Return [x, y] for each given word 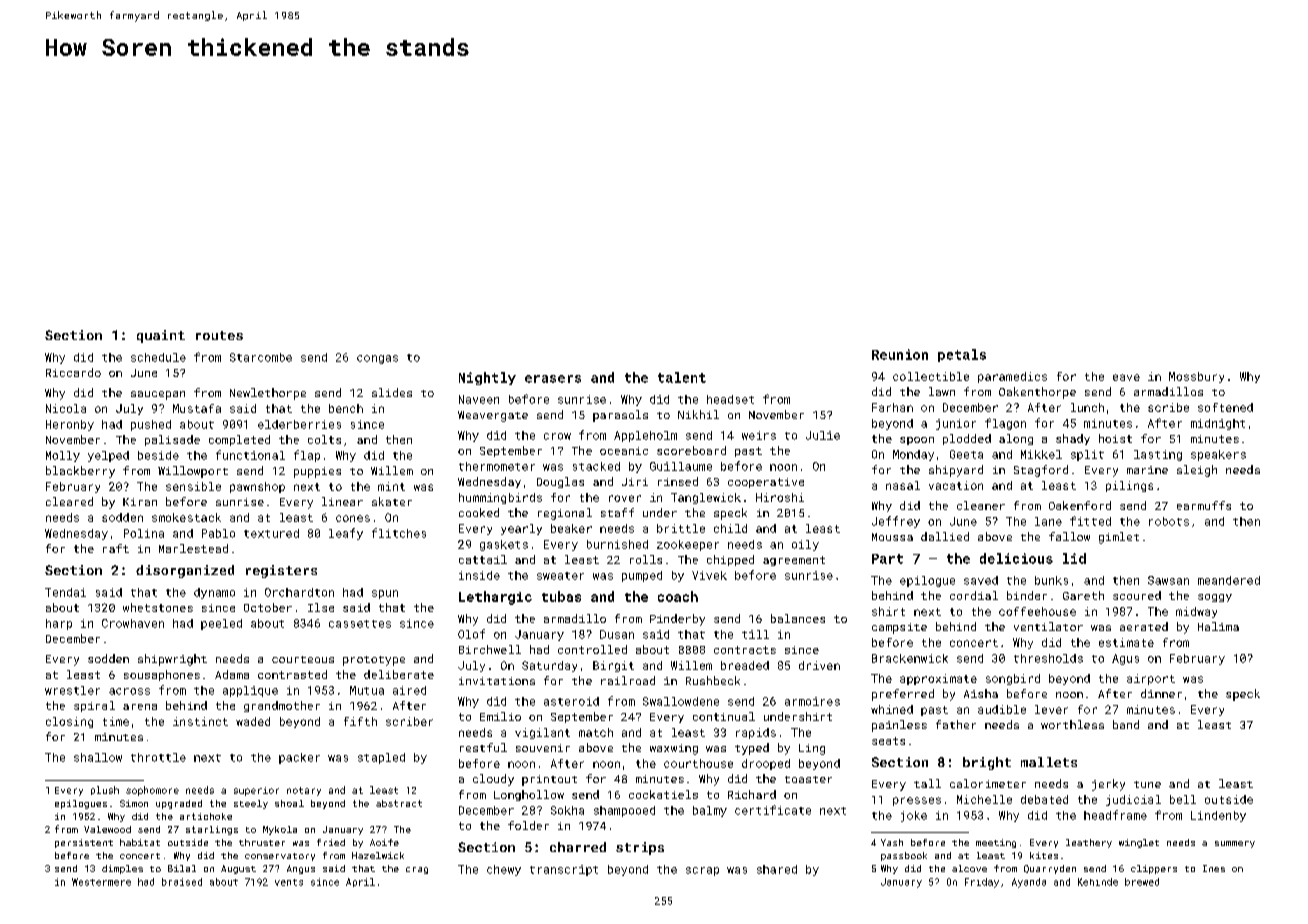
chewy [504, 870]
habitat [140, 842]
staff [617, 512]
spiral [94, 706]
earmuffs [1204, 505]
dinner [1161, 693]
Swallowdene [681, 701]
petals [962, 355]
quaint [161, 336]
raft [116, 548]
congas [377, 359]
